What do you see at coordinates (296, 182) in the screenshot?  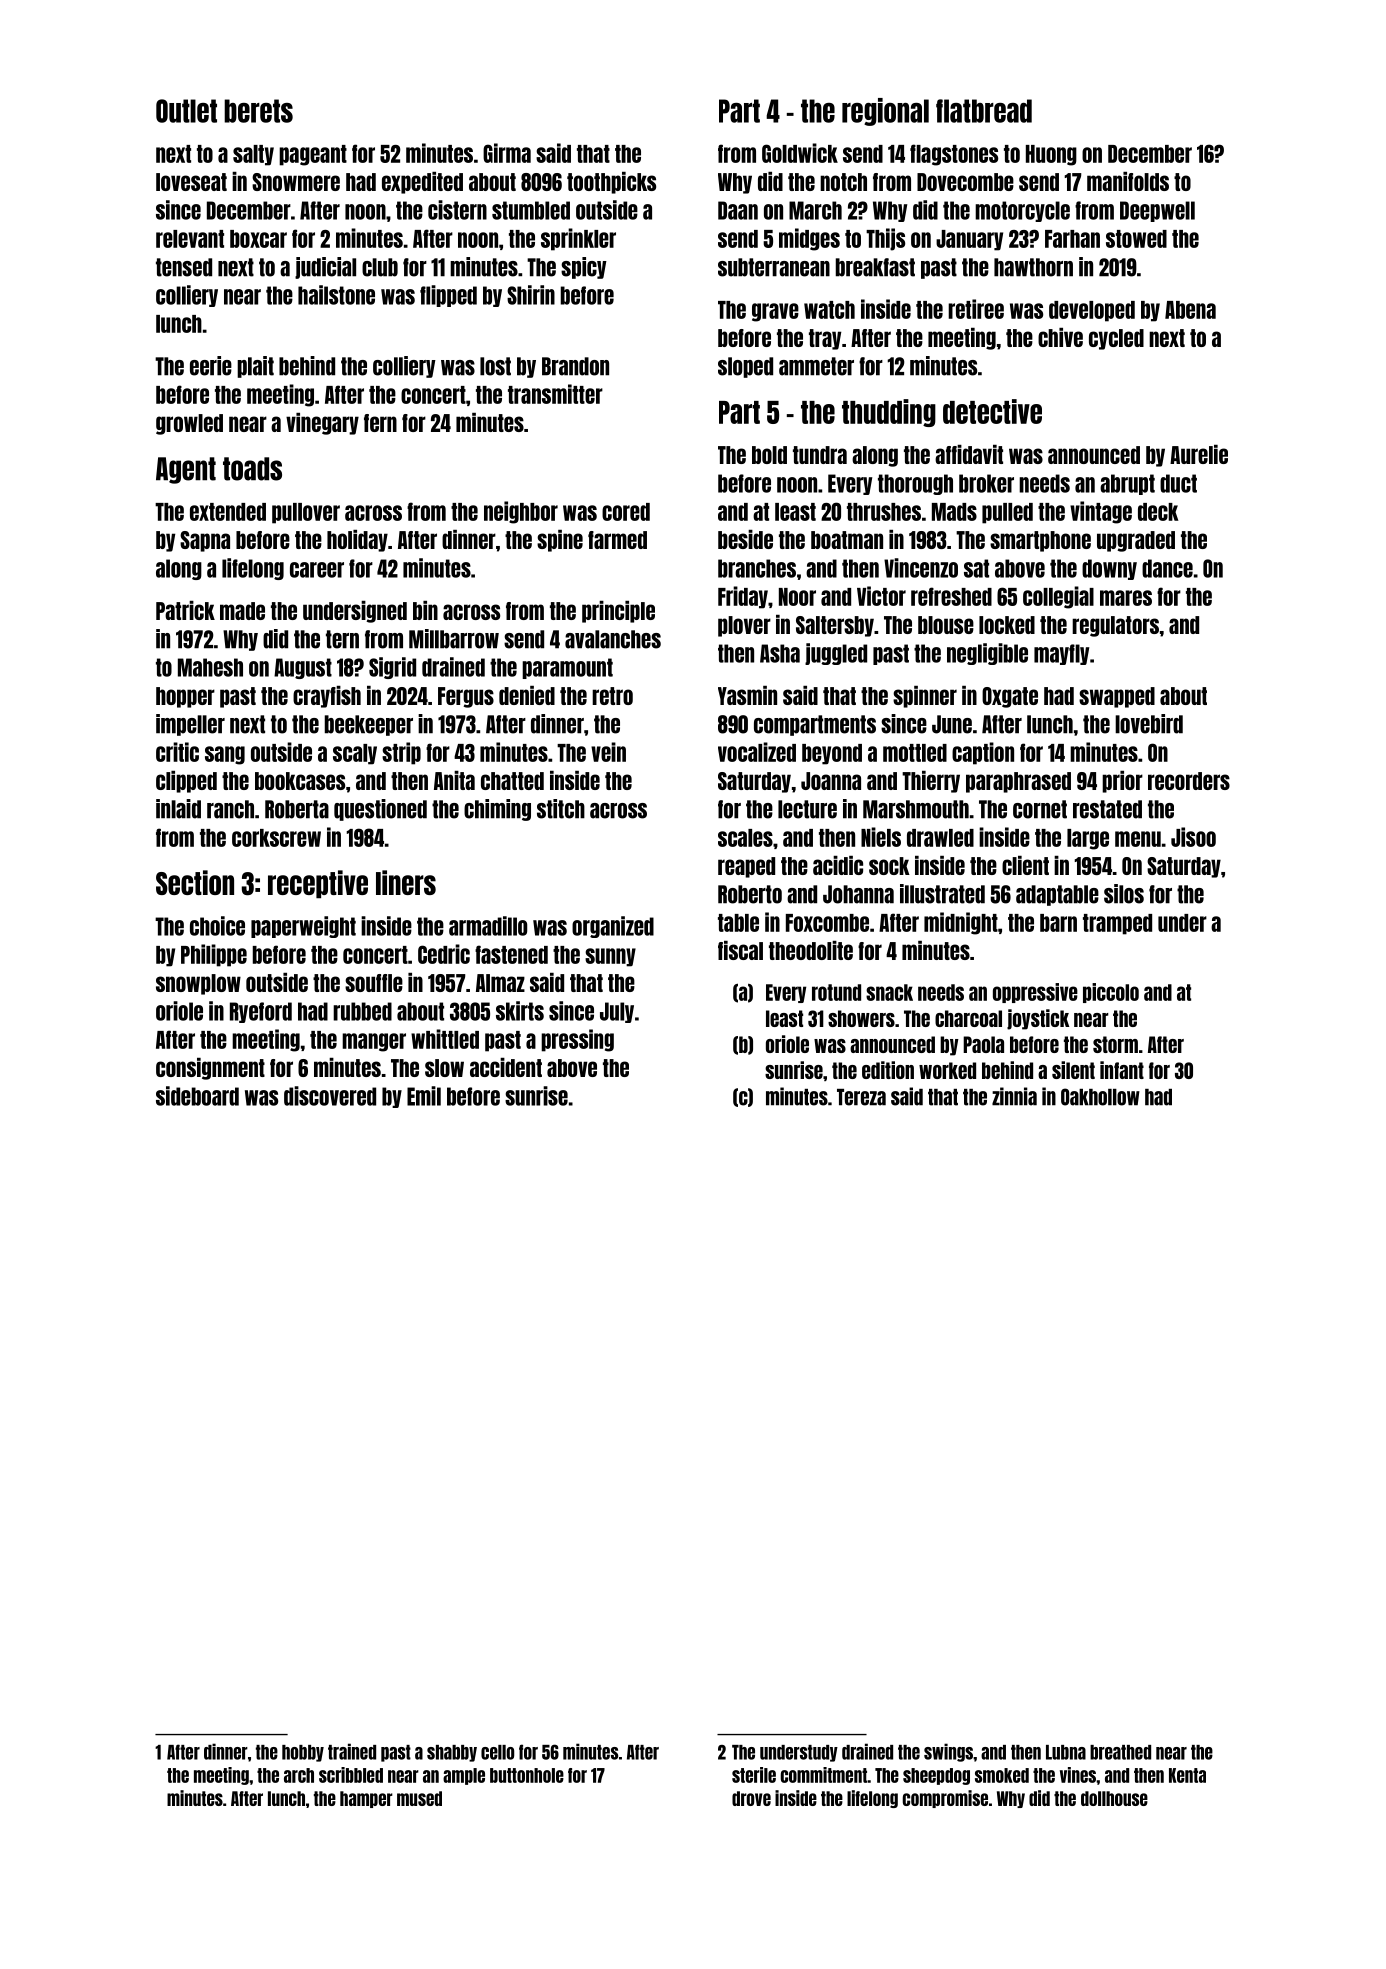 I see `Snowmere` at bounding box center [296, 182].
